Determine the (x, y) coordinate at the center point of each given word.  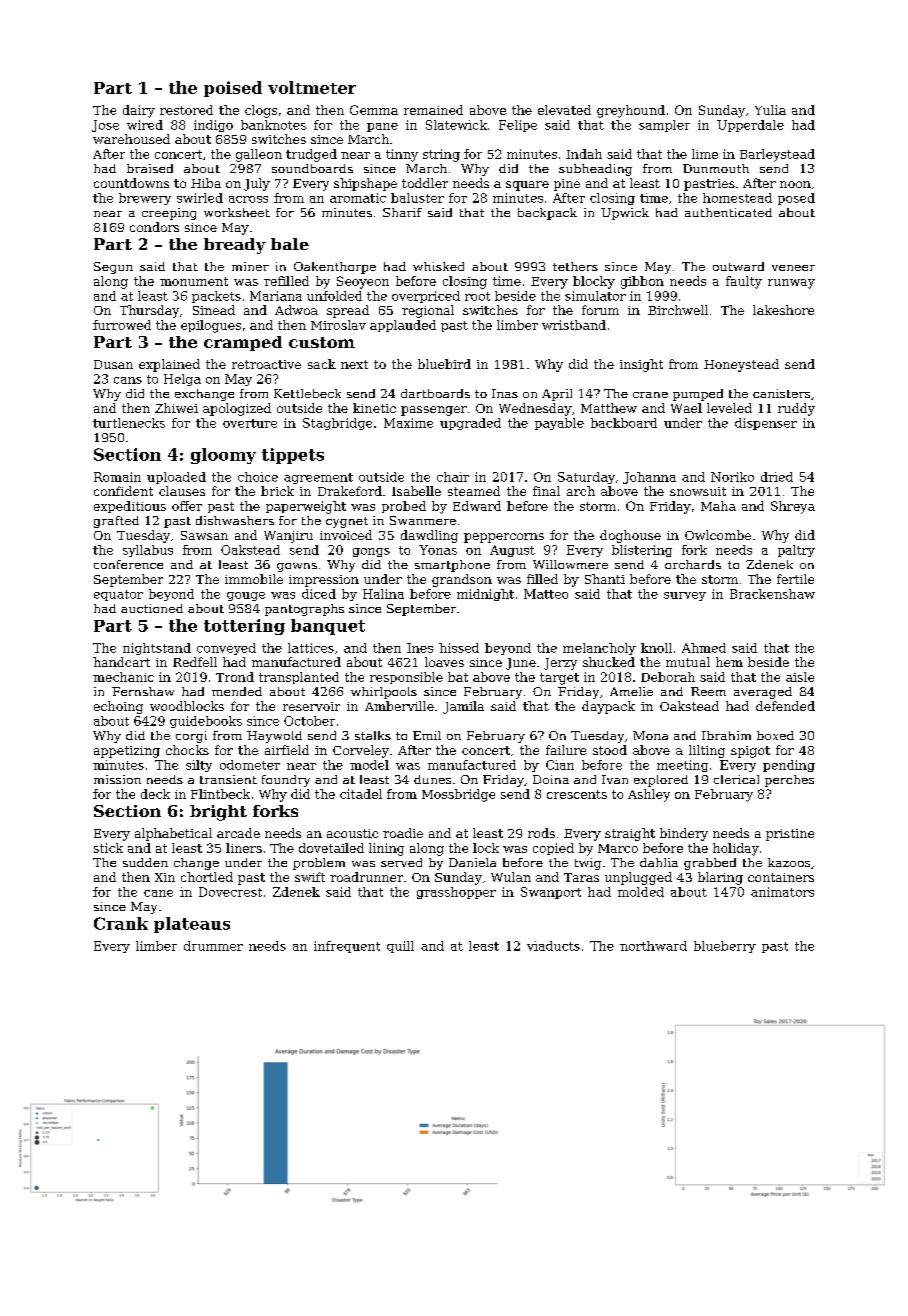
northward (653, 946)
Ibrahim (726, 735)
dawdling (429, 536)
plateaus (192, 925)
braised (150, 168)
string (441, 155)
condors (154, 227)
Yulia (770, 110)
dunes (432, 779)
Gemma (374, 110)
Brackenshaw (772, 594)
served (401, 862)
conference (128, 564)
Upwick (625, 214)
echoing (118, 707)
